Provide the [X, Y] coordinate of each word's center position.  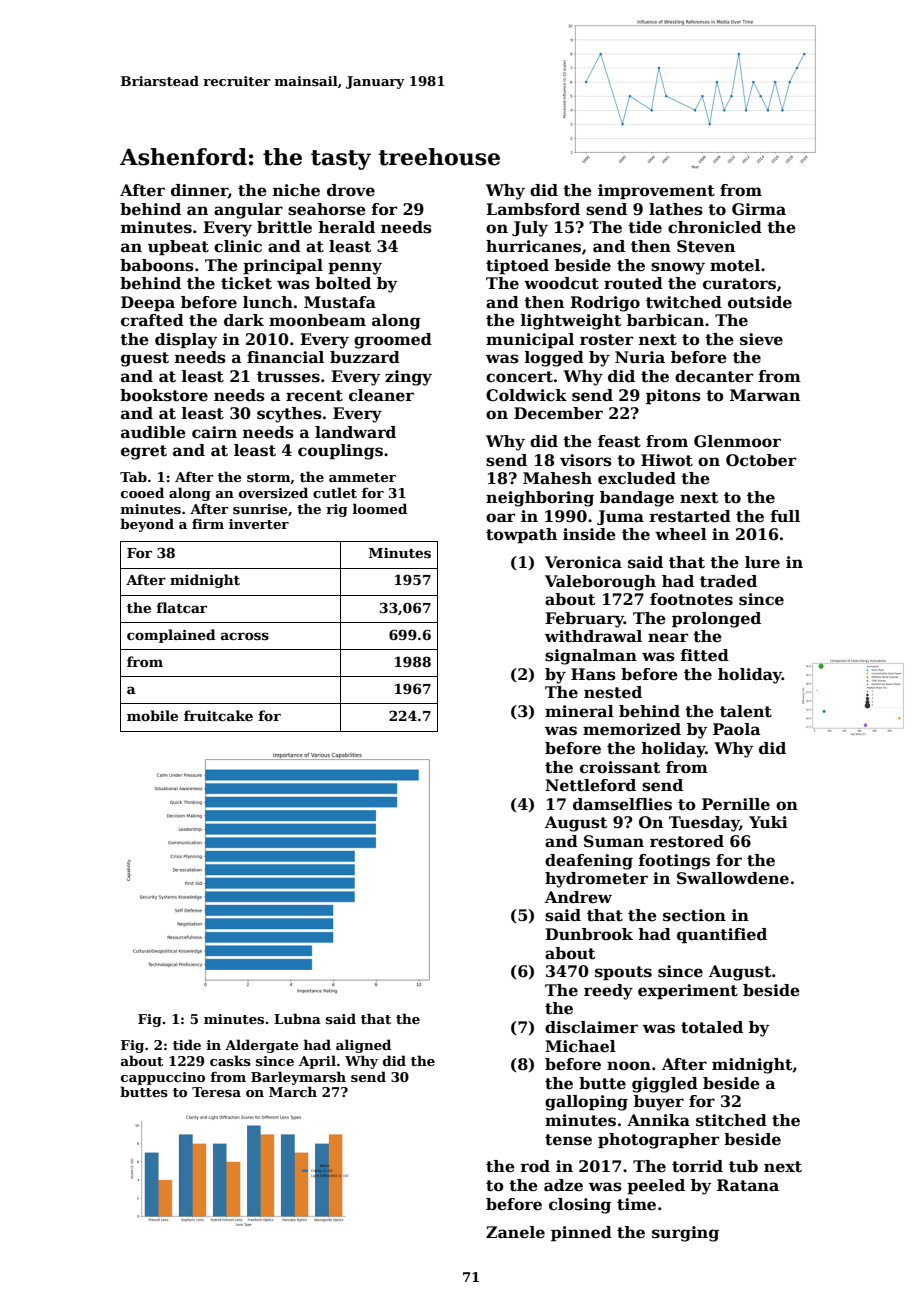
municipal [530, 340]
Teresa [216, 1092]
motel [735, 265]
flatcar [181, 607]
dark [244, 320]
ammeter [362, 477]
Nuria [640, 357]
